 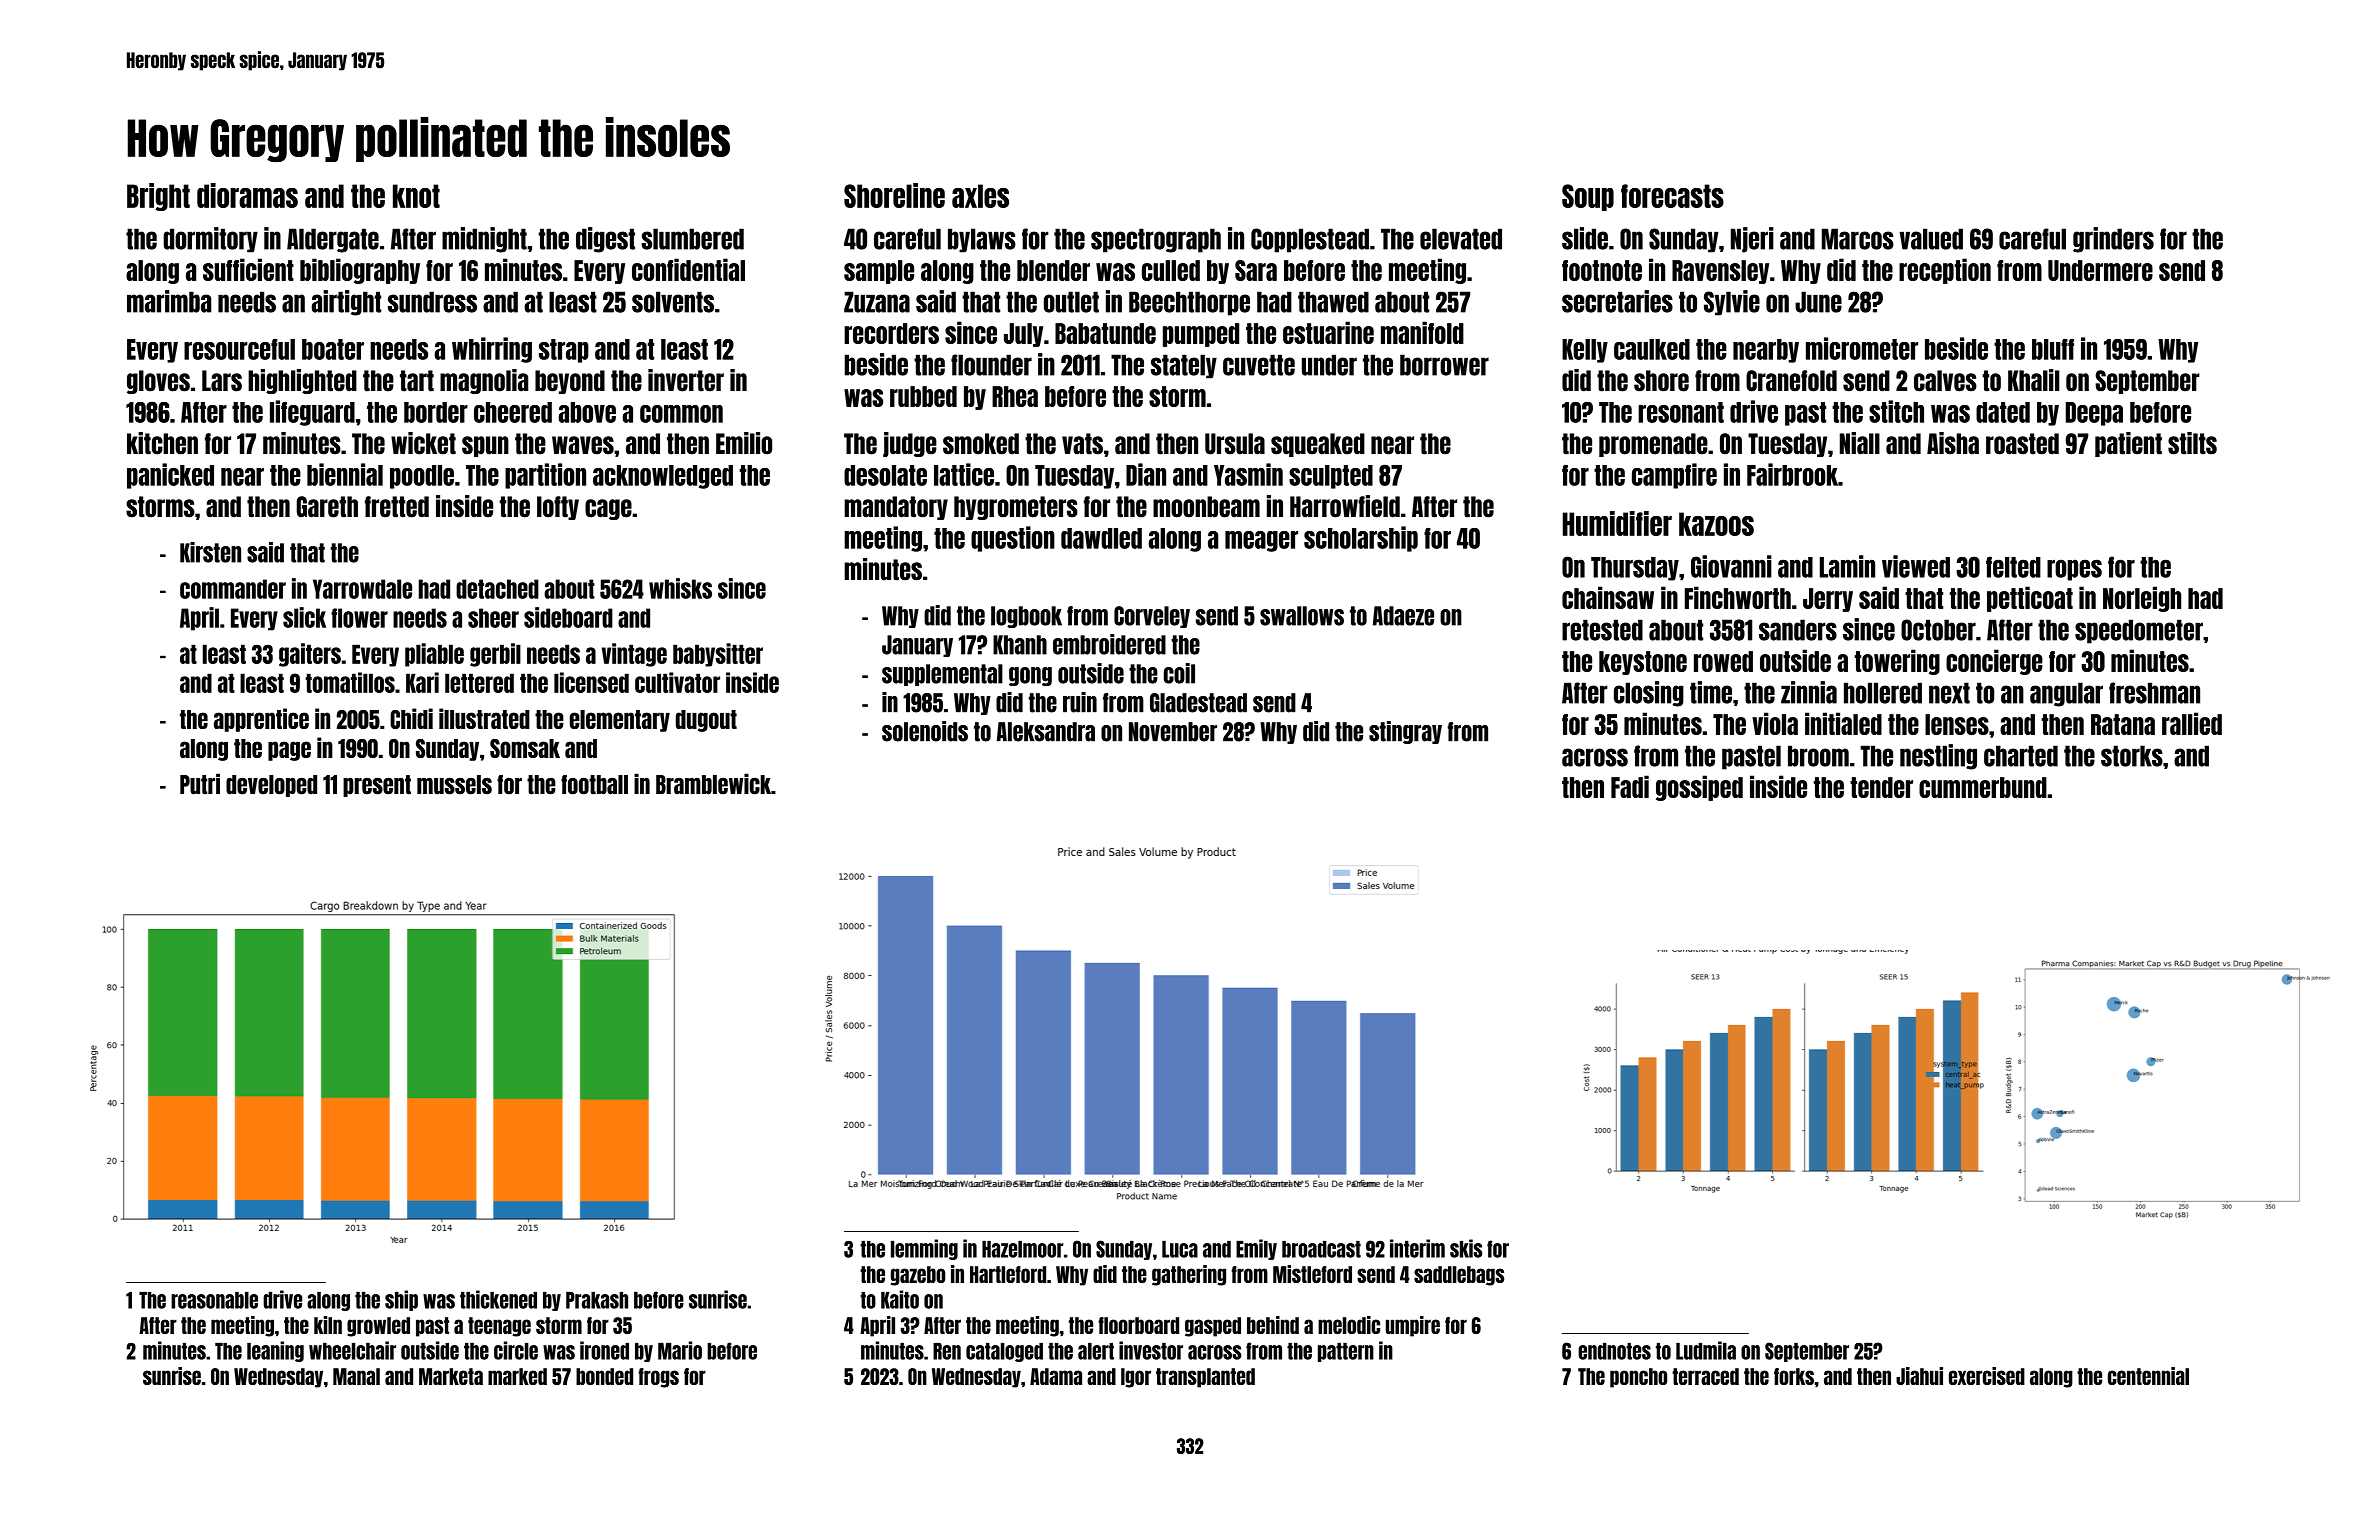 I want to click on campfire, so click(x=1674, y=476).
